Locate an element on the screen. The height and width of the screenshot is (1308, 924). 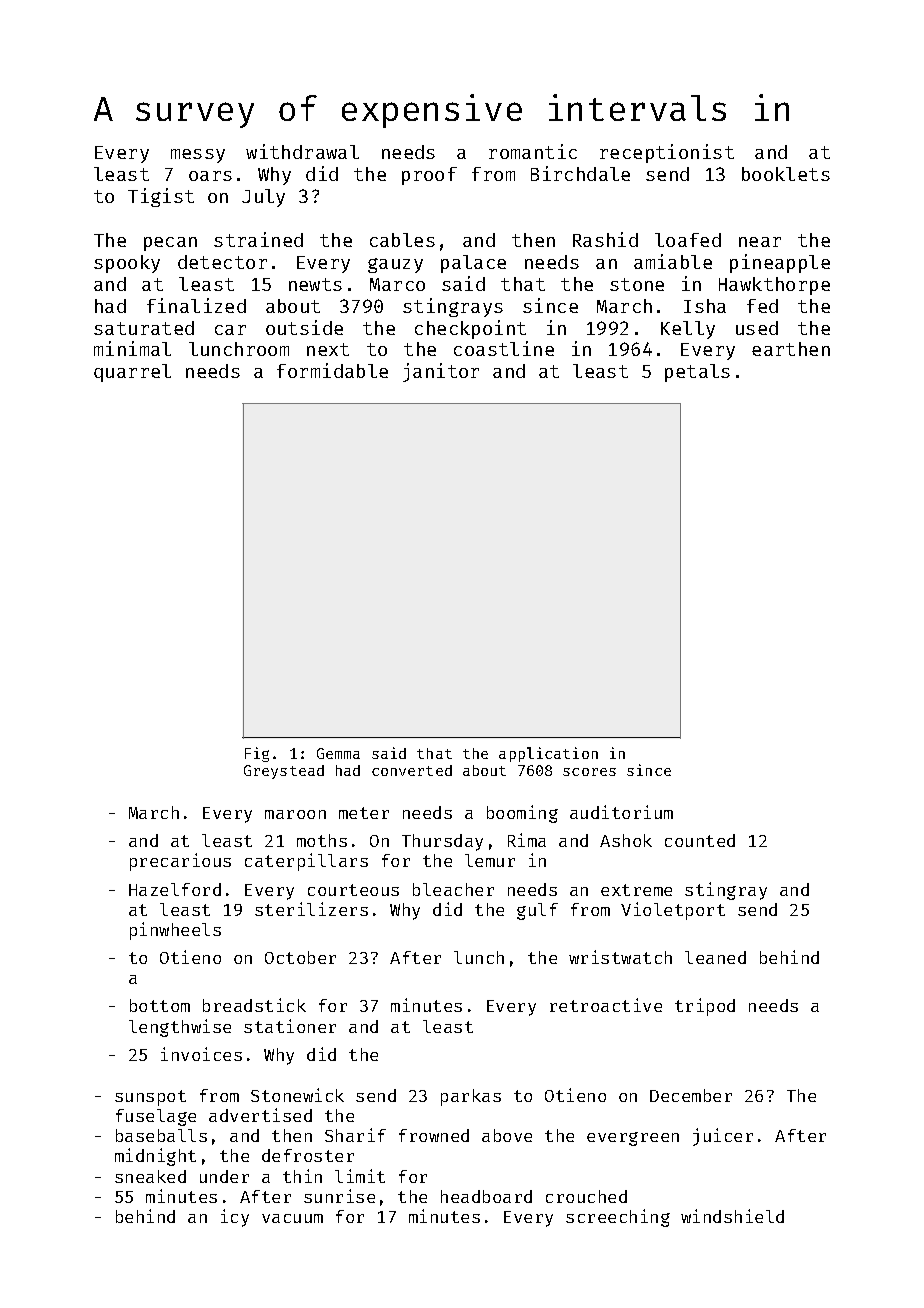
Fig is located at coordinates (257, 754).
